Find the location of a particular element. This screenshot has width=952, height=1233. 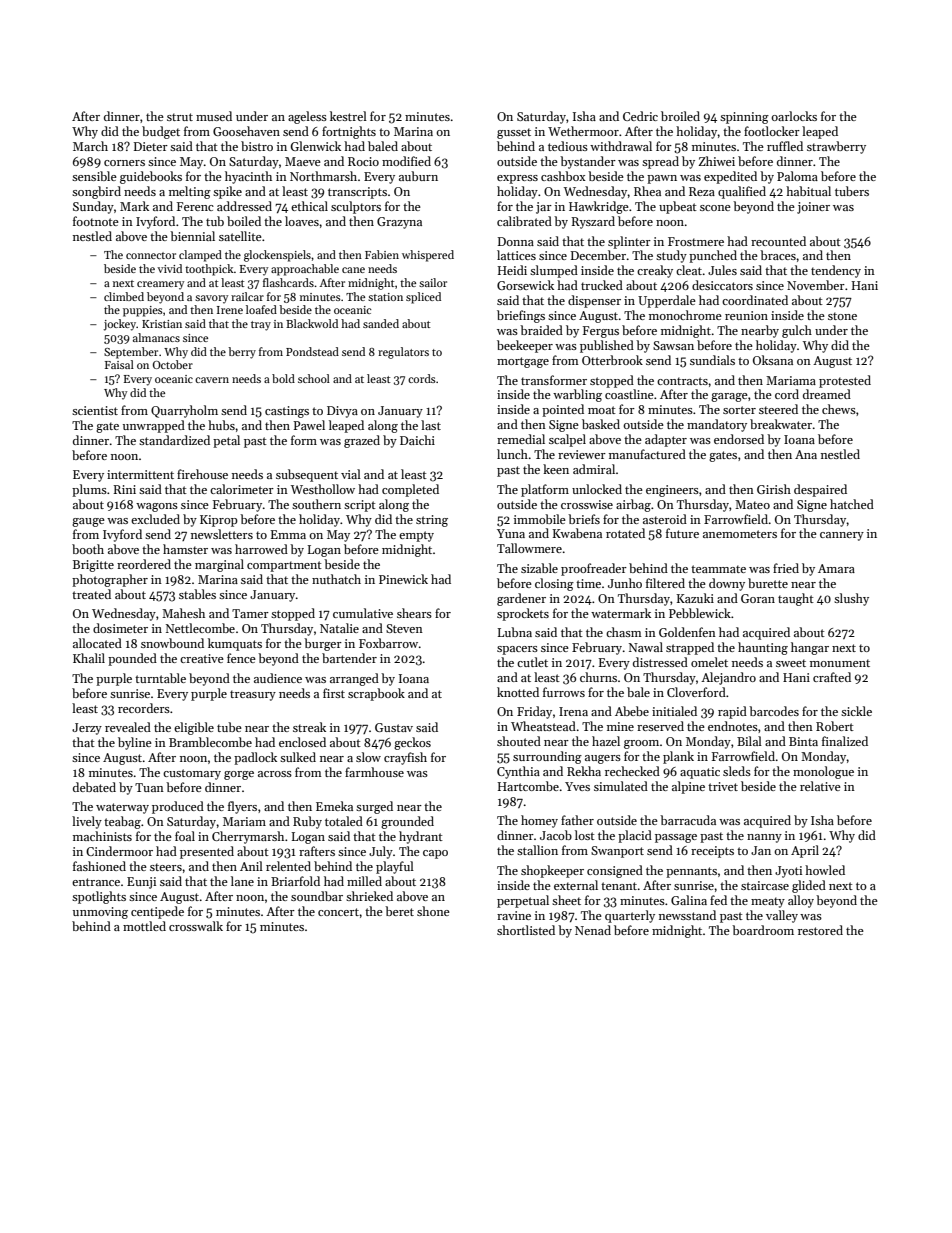

Briarfold is located at coordinates (295, 881).
